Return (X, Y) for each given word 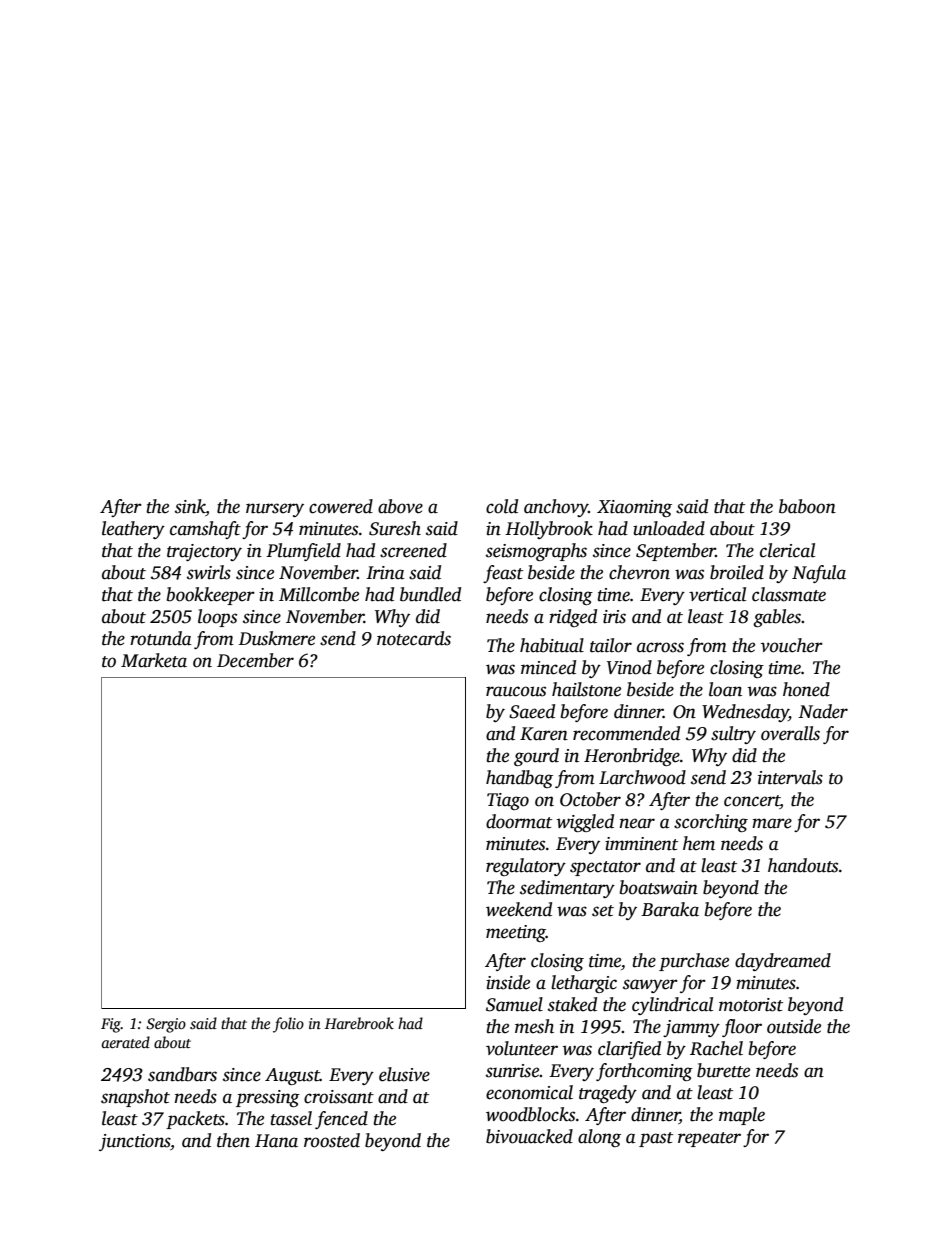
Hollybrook (549, 530)
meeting (516, 933)
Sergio (166, 1025)
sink (190, 507)
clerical (787, 550)
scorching (711, 823)
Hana (276, 1141)
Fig (111, 1025)
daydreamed (783, 962)
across (660, 647)
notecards (414, 638)
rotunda (161, 638)
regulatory (526, 867)
